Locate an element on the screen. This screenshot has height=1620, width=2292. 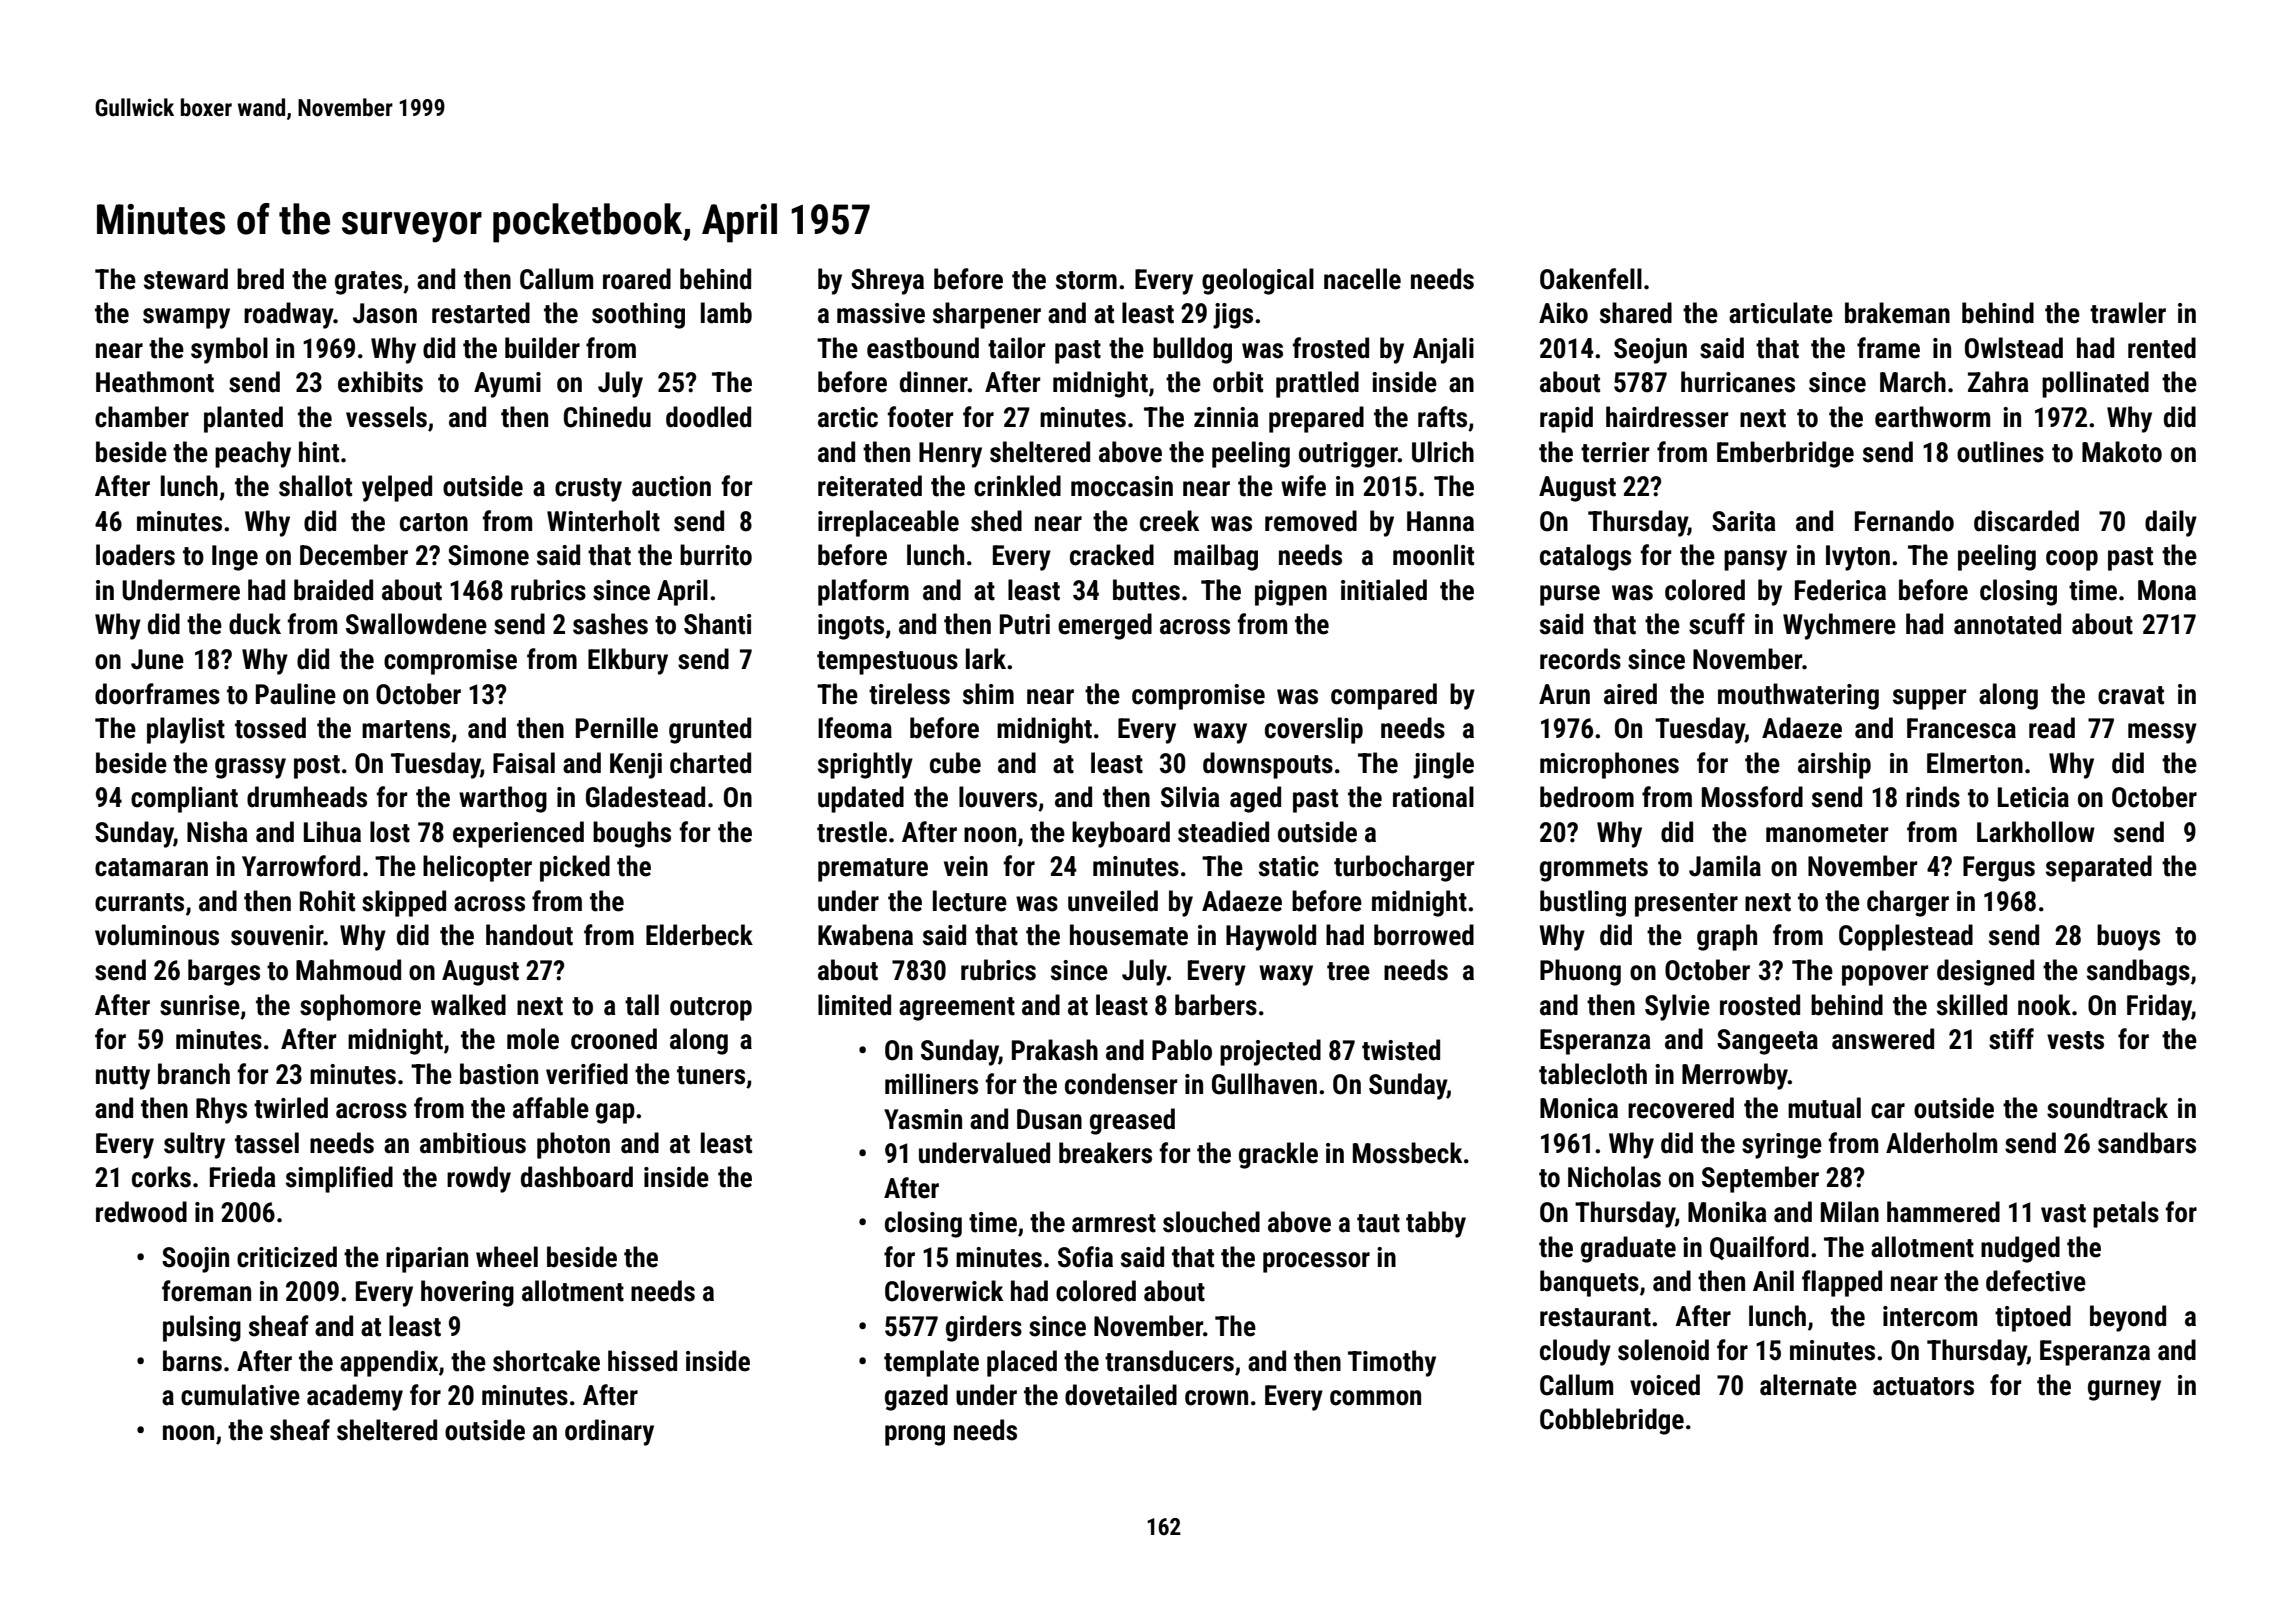
braided is located at coordinates (333, 590).
